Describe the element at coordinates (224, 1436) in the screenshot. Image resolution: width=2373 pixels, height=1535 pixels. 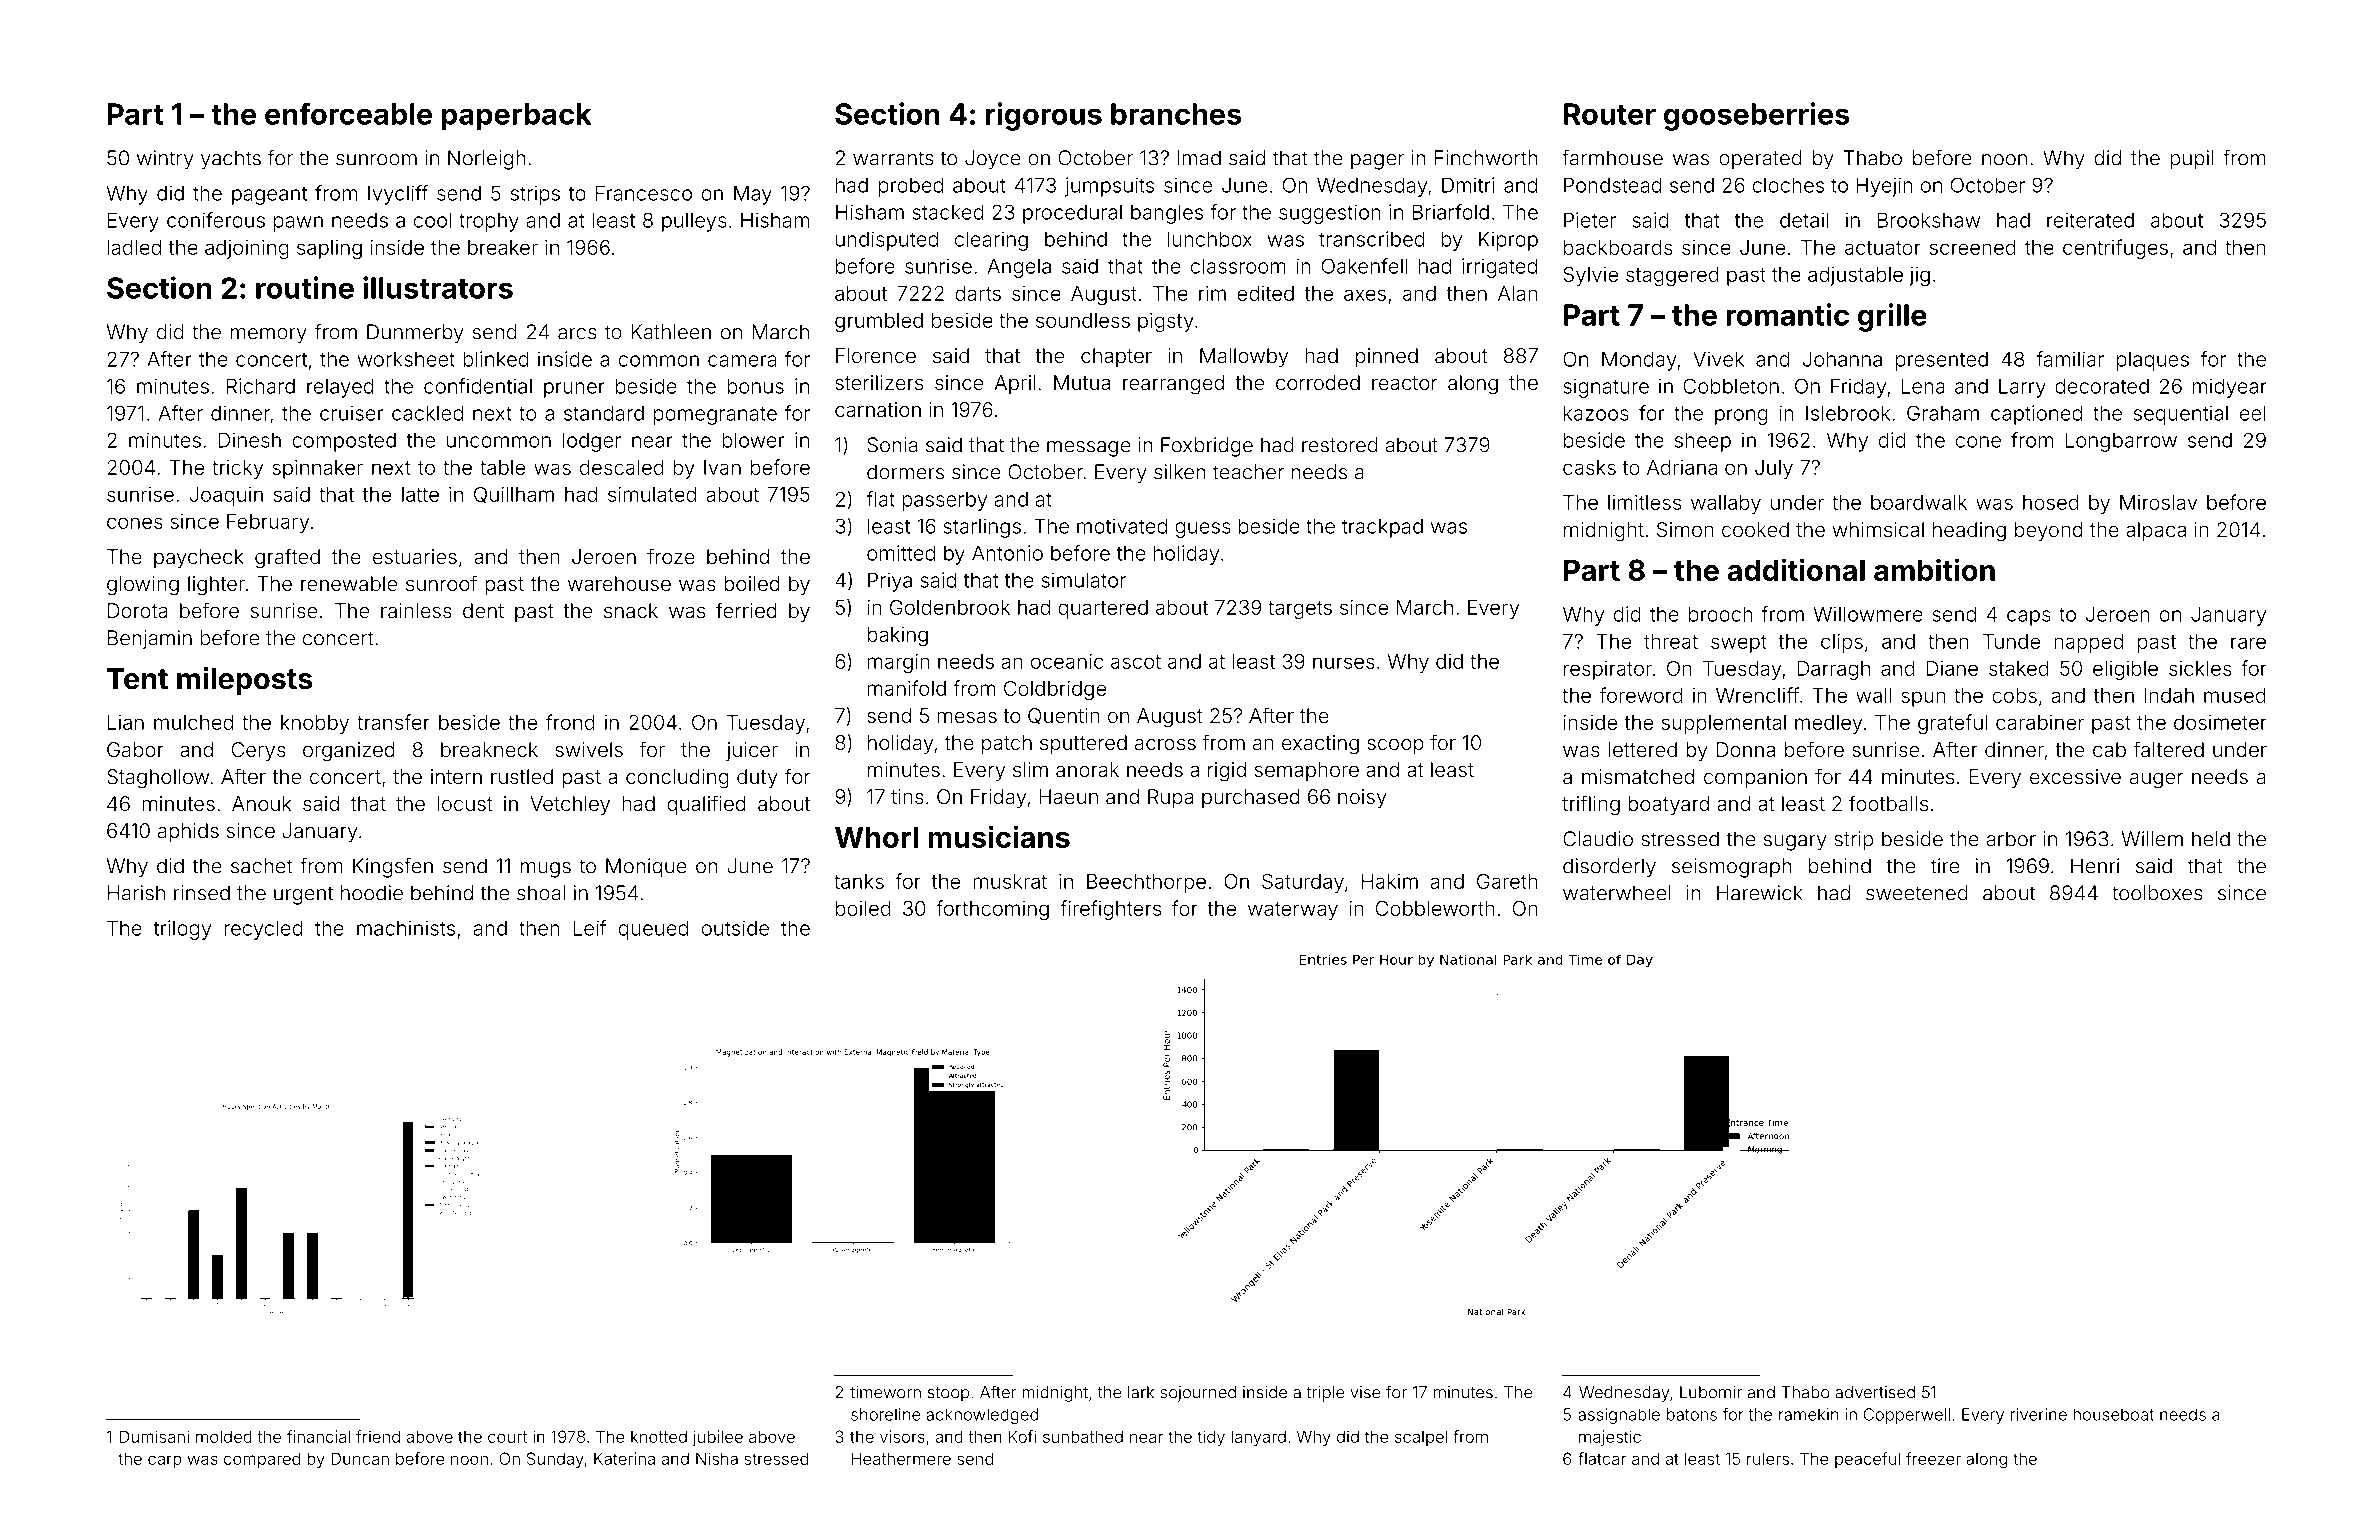
I see `molded` at that location.
